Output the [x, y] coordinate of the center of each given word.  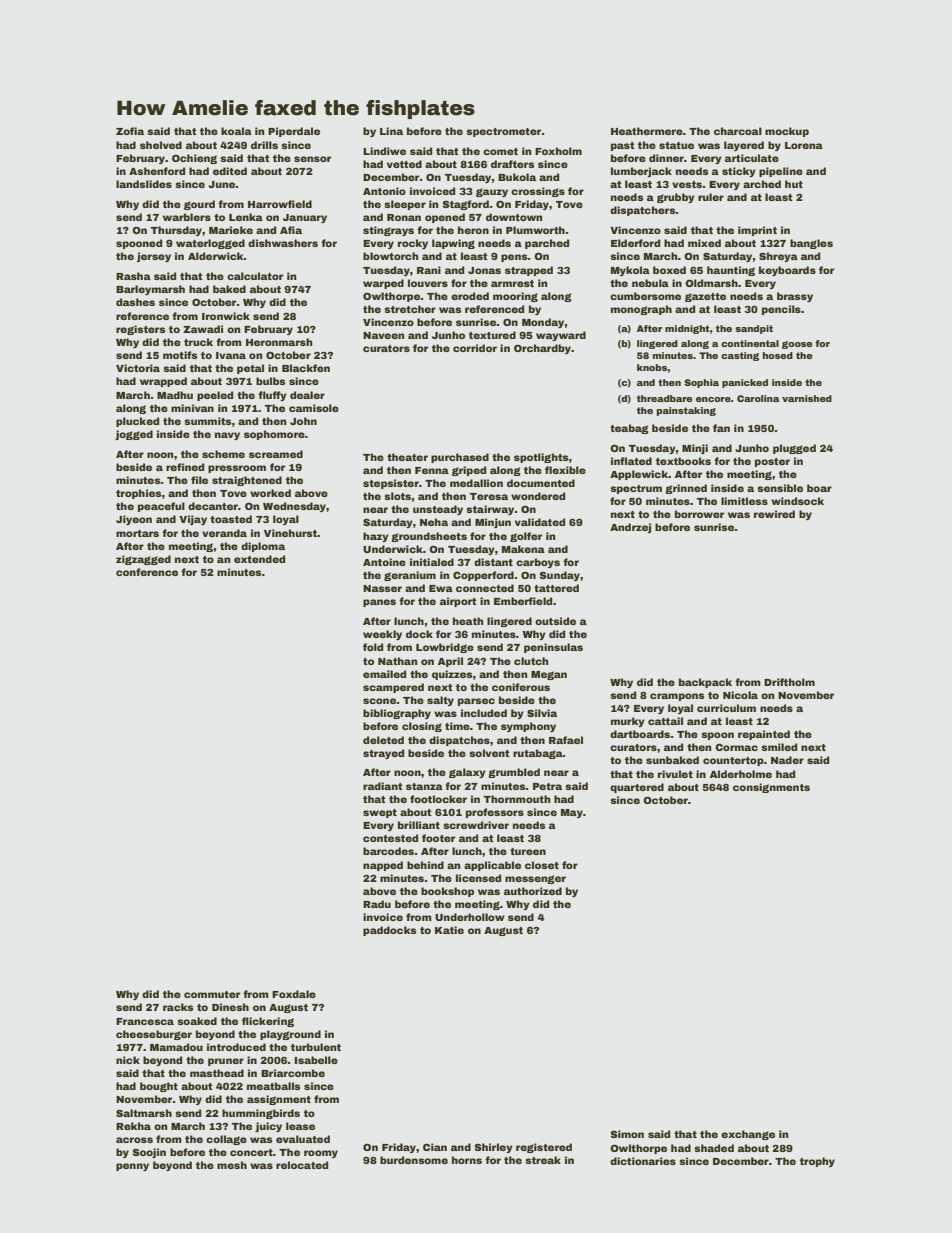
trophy [817, 1162]
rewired [774, 514]
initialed [432, 562]
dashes [135, 302]
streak [543, 1160]
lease [300, 1126]
